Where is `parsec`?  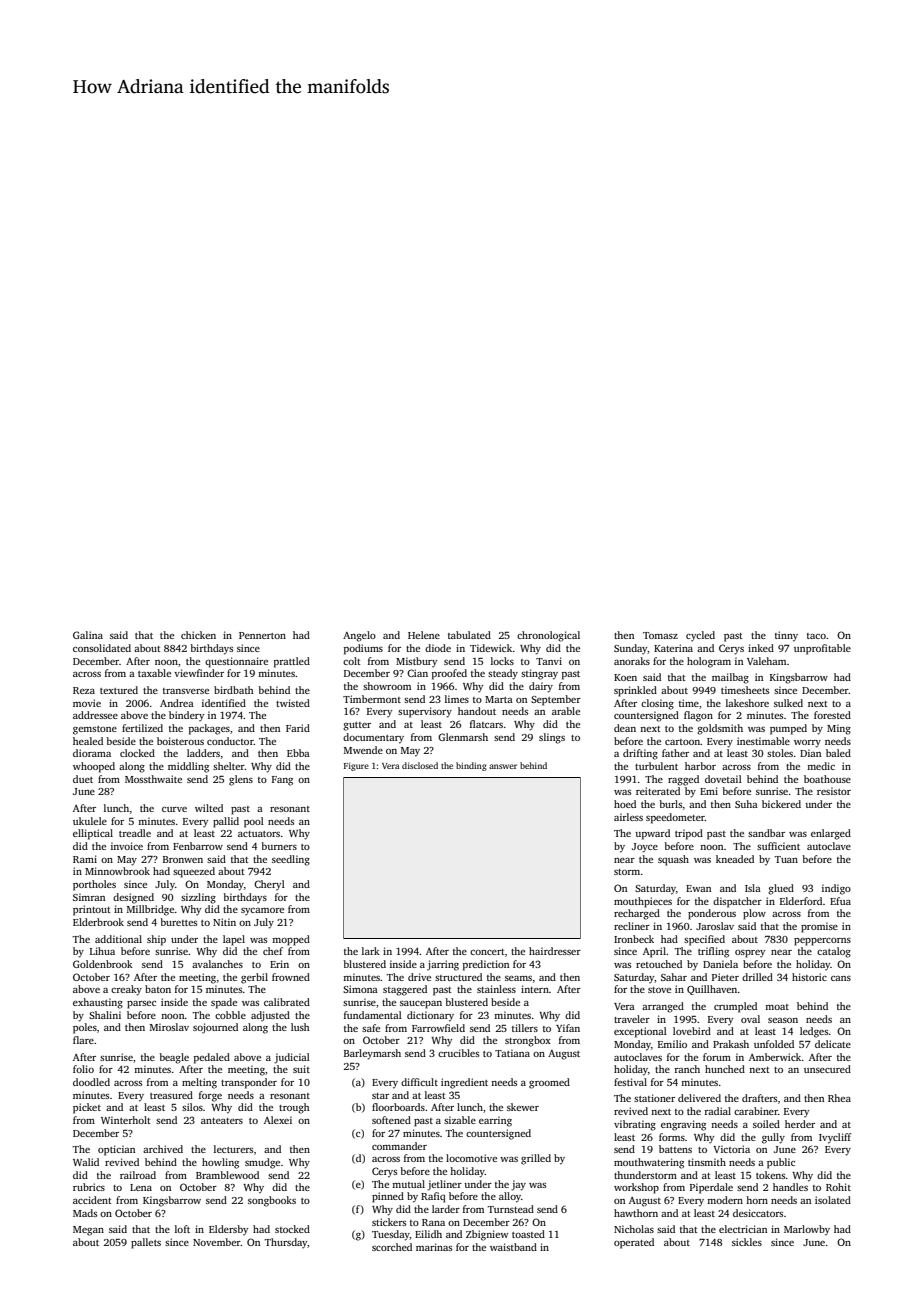 parsec is located at coordinates (141, 1005).
